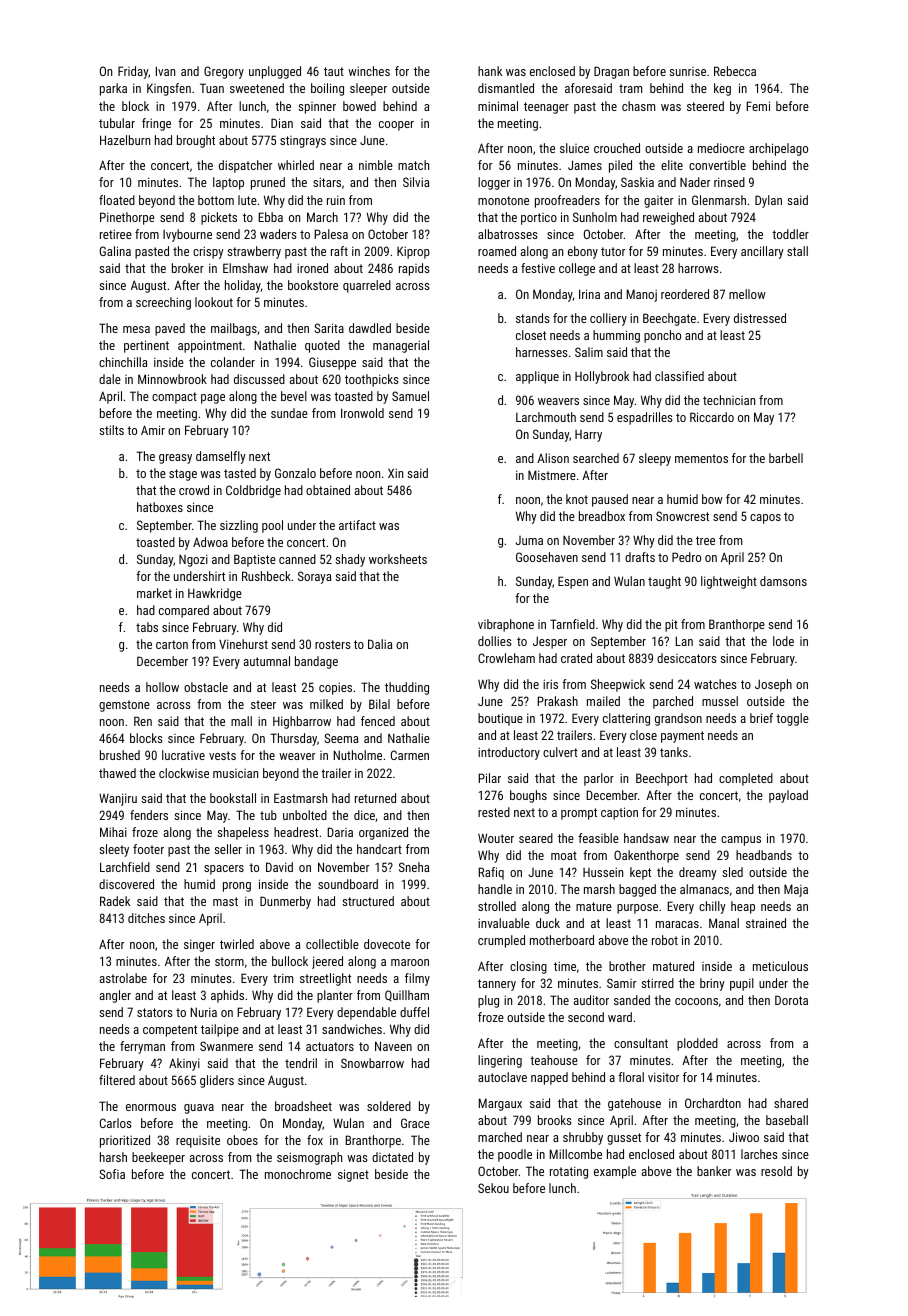 Image resolution: width=908 pixels, height=1316 pixels. Describe the element at coordinates (410, 396) in the document. I see `Samuel` at that location.
